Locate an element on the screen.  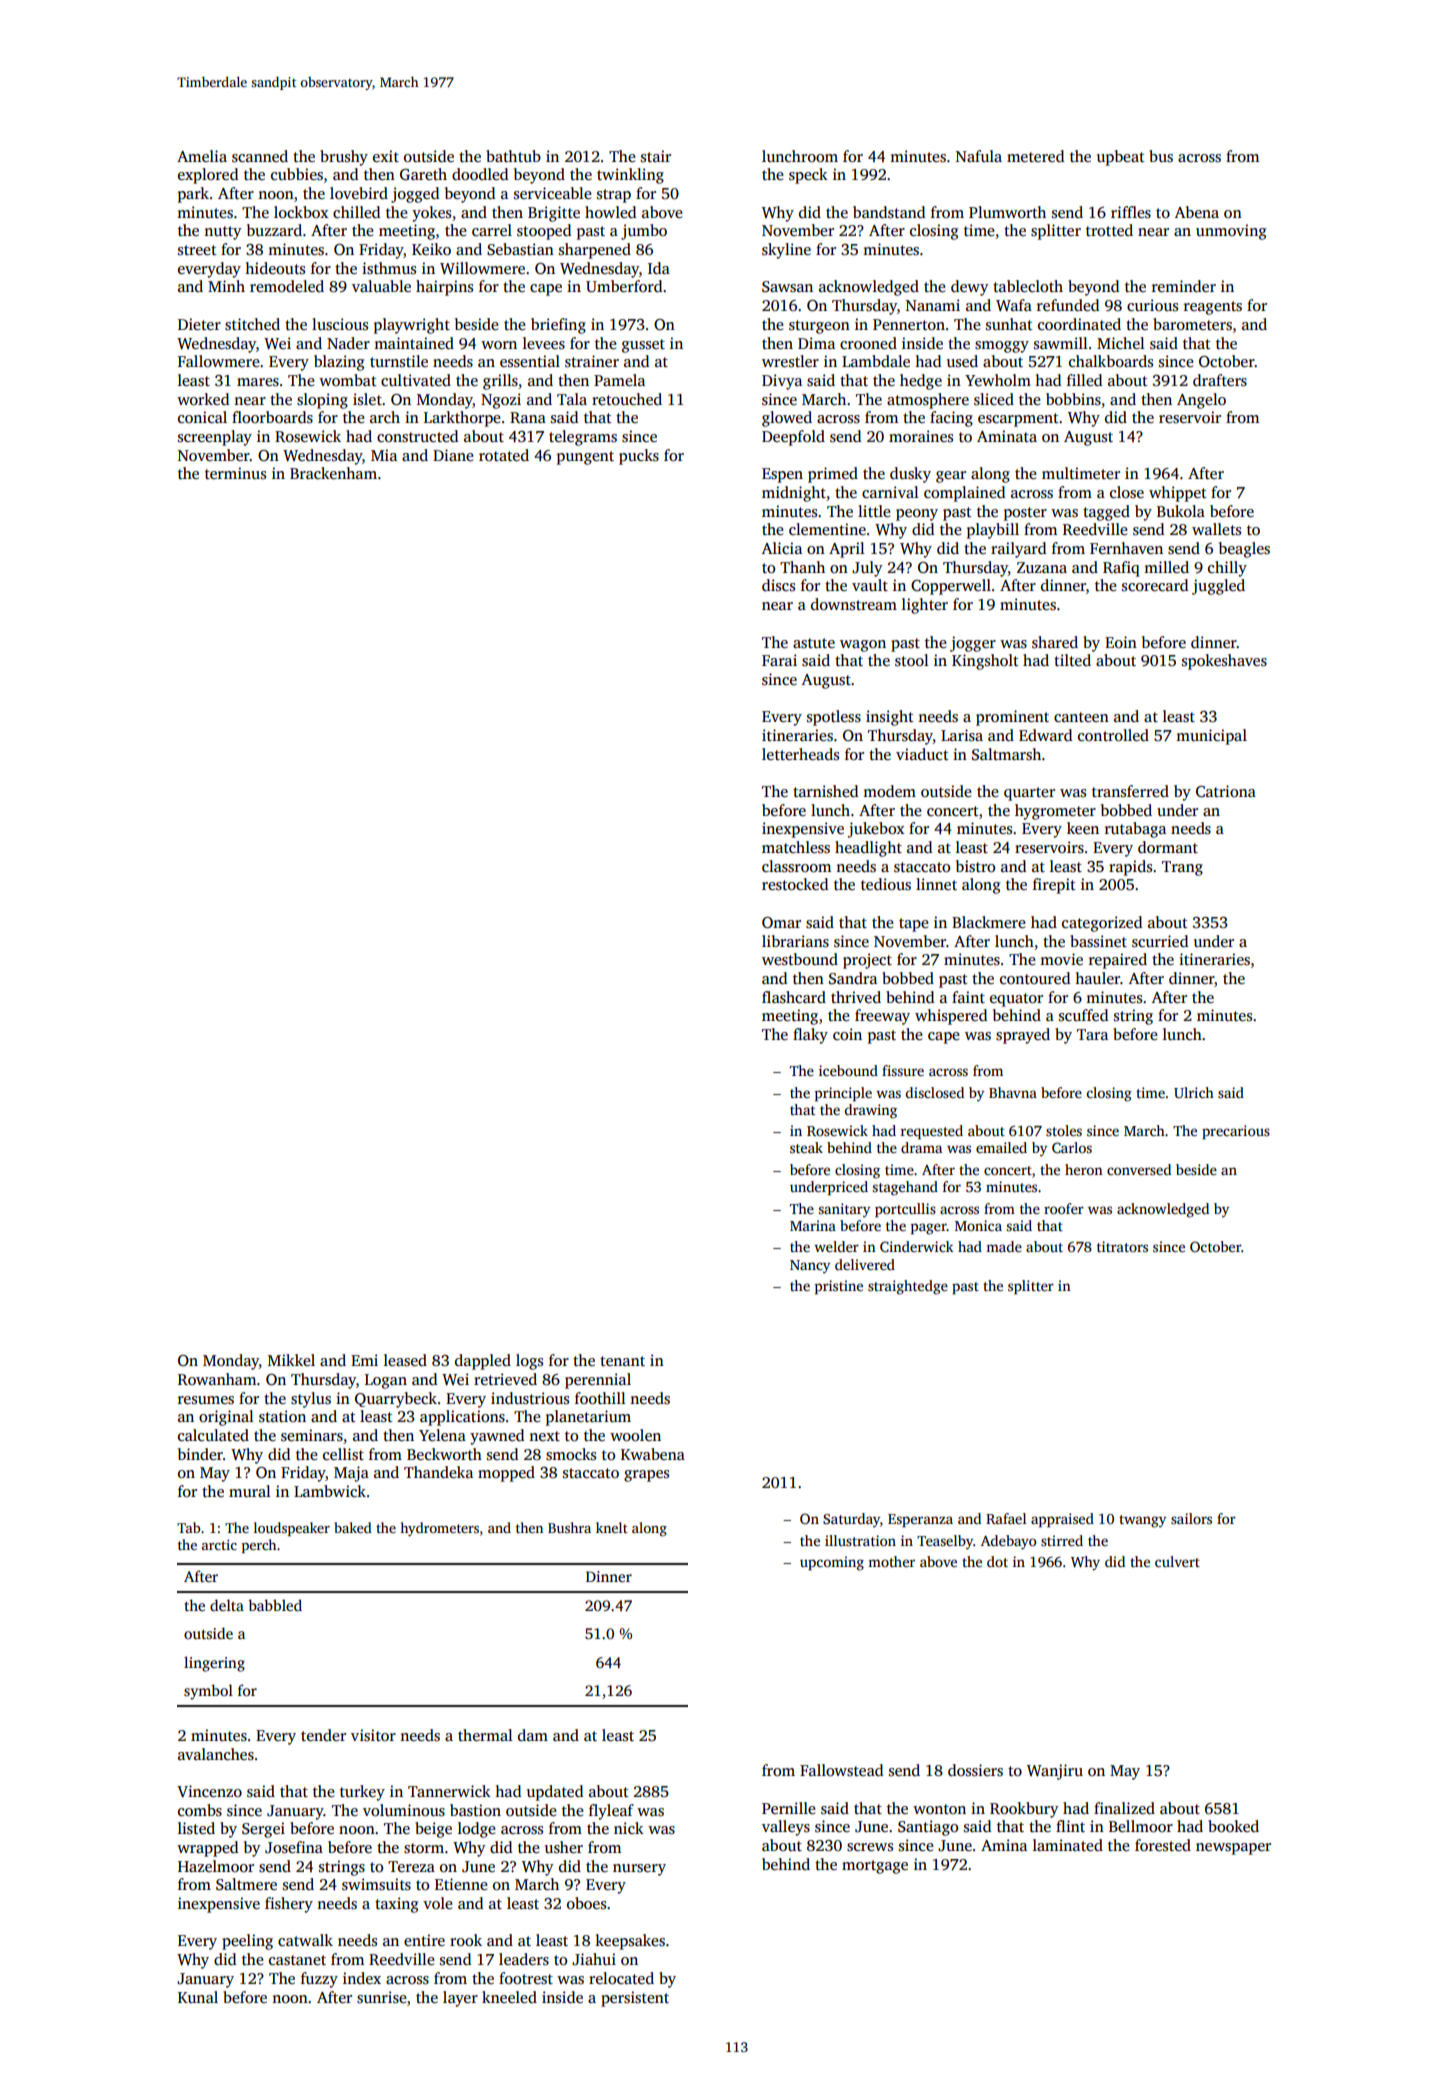
whispered is located at coordinates (951, 1017).
